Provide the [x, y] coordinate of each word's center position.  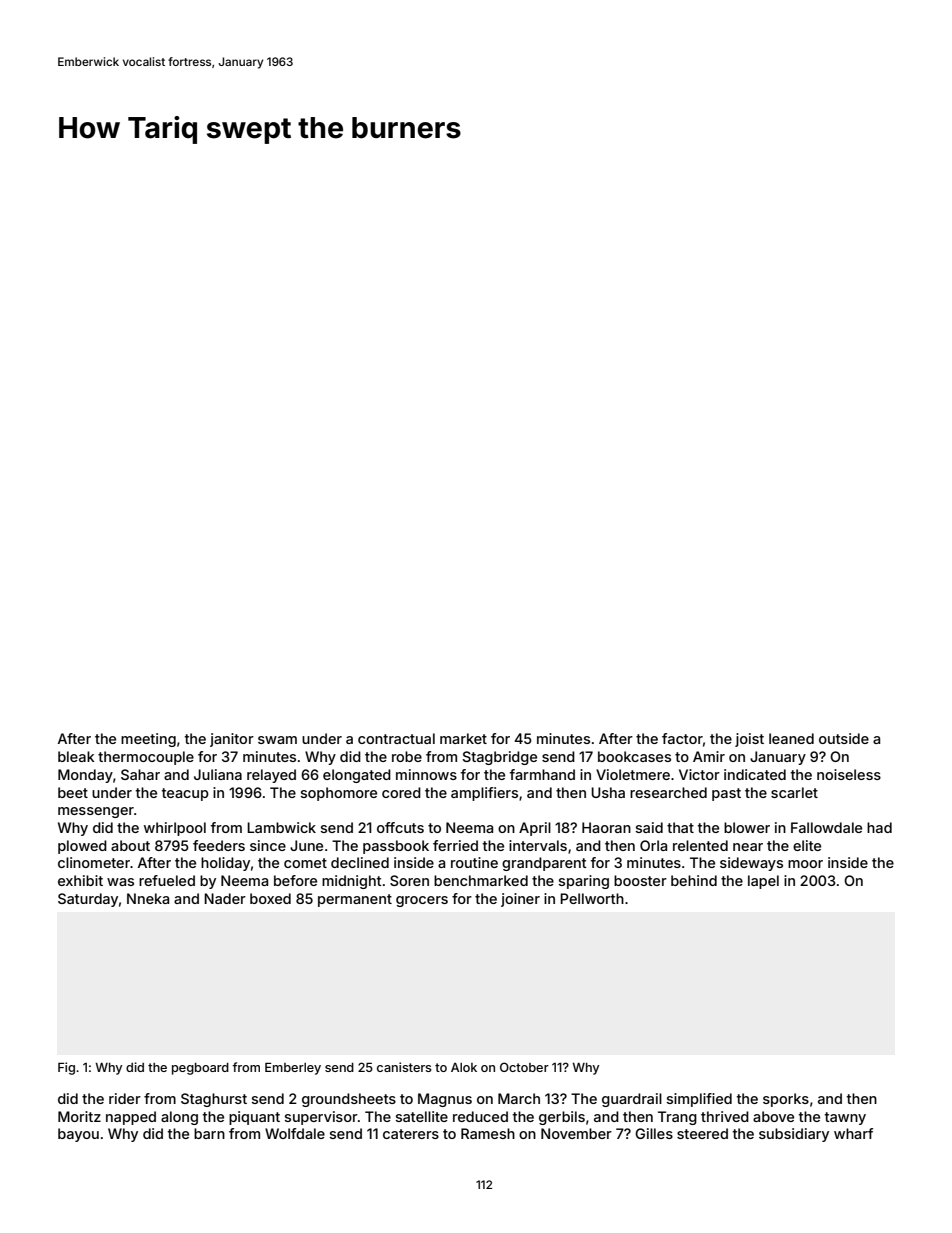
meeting [148, 740]
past [726, 794]
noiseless [849, 774]
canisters [404, 1067]
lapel [763, 882]
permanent [355, 900]
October [524, 1067]
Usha [608, 792]
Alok [464, 1067]
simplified [699, 1100]
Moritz [79, 1116]
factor [682, 738]
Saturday [88, 900]
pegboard [200, 1069]
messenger [96, 812]
